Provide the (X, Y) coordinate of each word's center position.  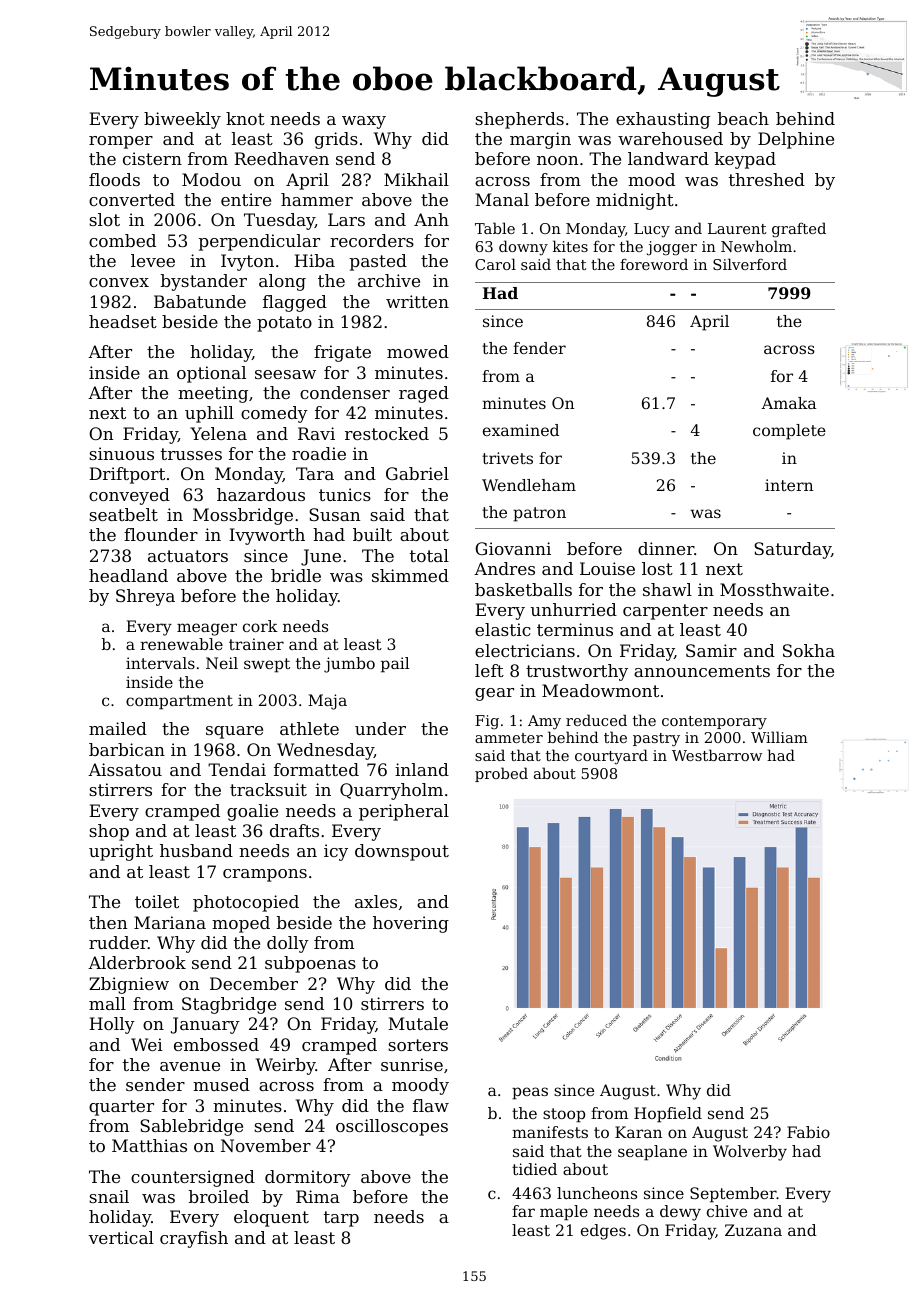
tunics (345, 494)
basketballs (523, 589)
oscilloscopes (392, 1127)
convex (119, 282)
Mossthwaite (774, 589)
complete (789, 432)
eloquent (271, 1218)
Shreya (145, 597)
